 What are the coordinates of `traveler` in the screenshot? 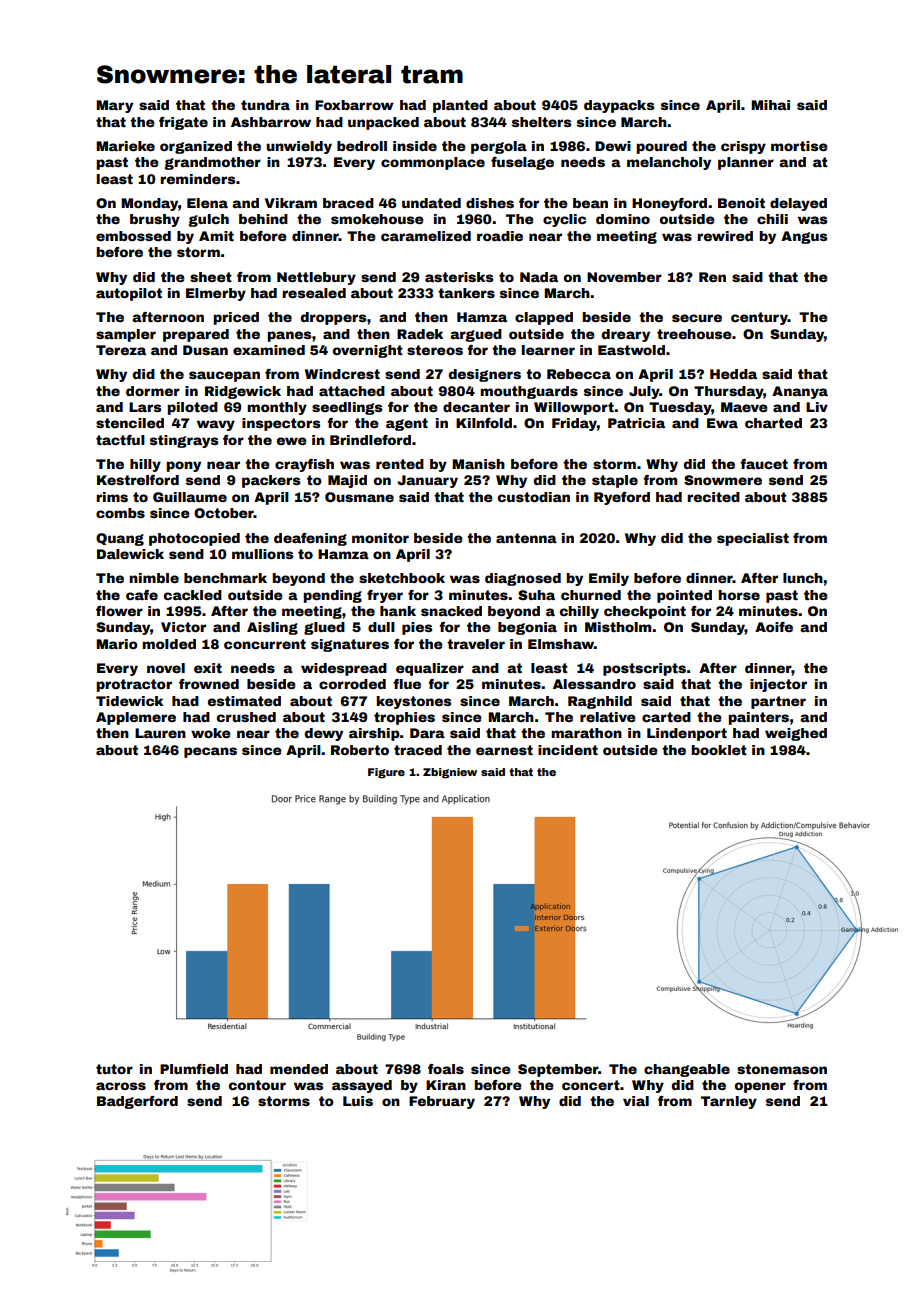 It's located at (476, 644).
